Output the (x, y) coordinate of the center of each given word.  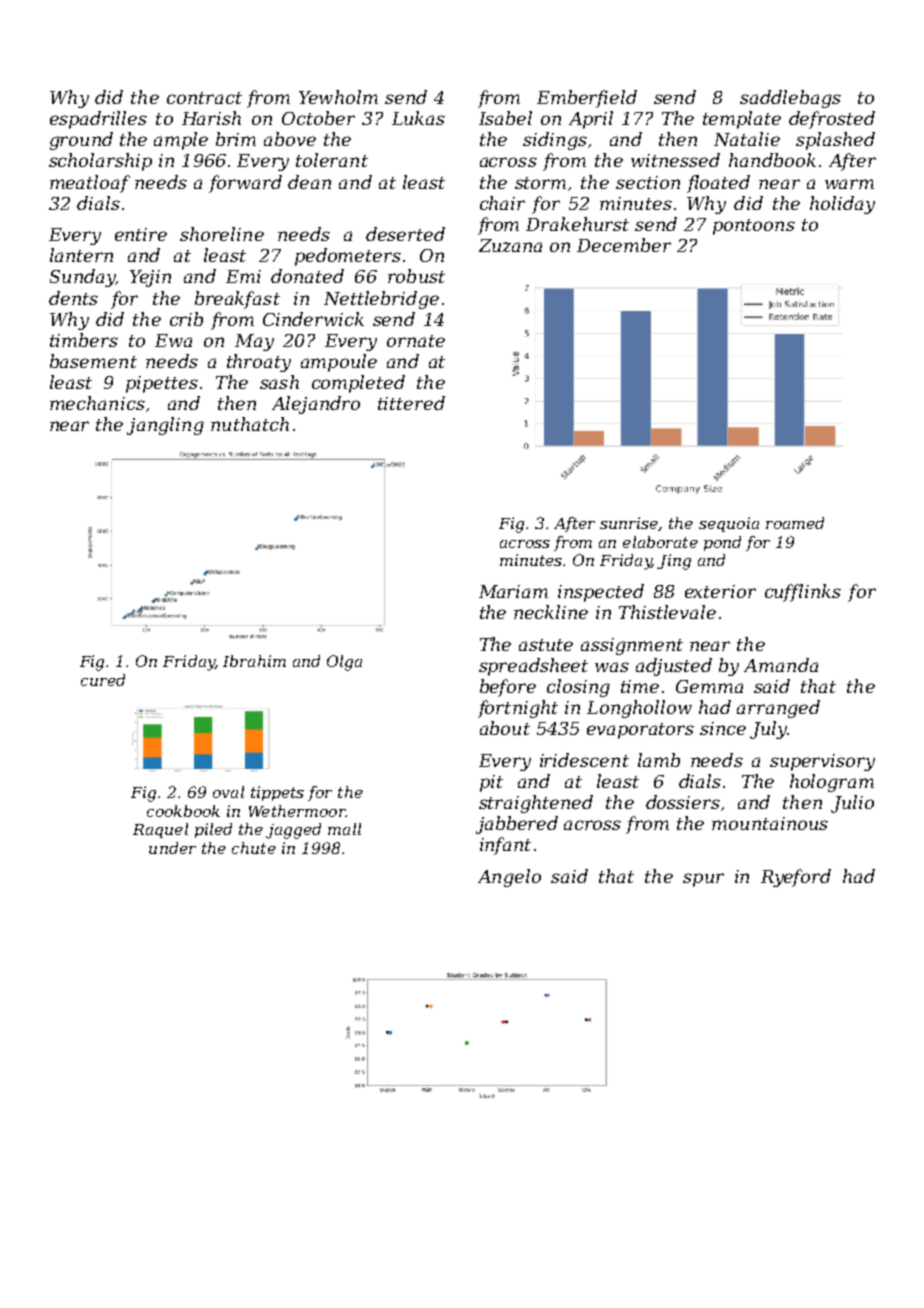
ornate (416, 341)
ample (181, 141)
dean (309, 182)
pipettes (162, 384)
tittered (411, 403)
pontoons (754, 227)
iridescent (584, 760)
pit (491, 783)
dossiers (683, 802)
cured (103, 680)
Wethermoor (297, 811)
